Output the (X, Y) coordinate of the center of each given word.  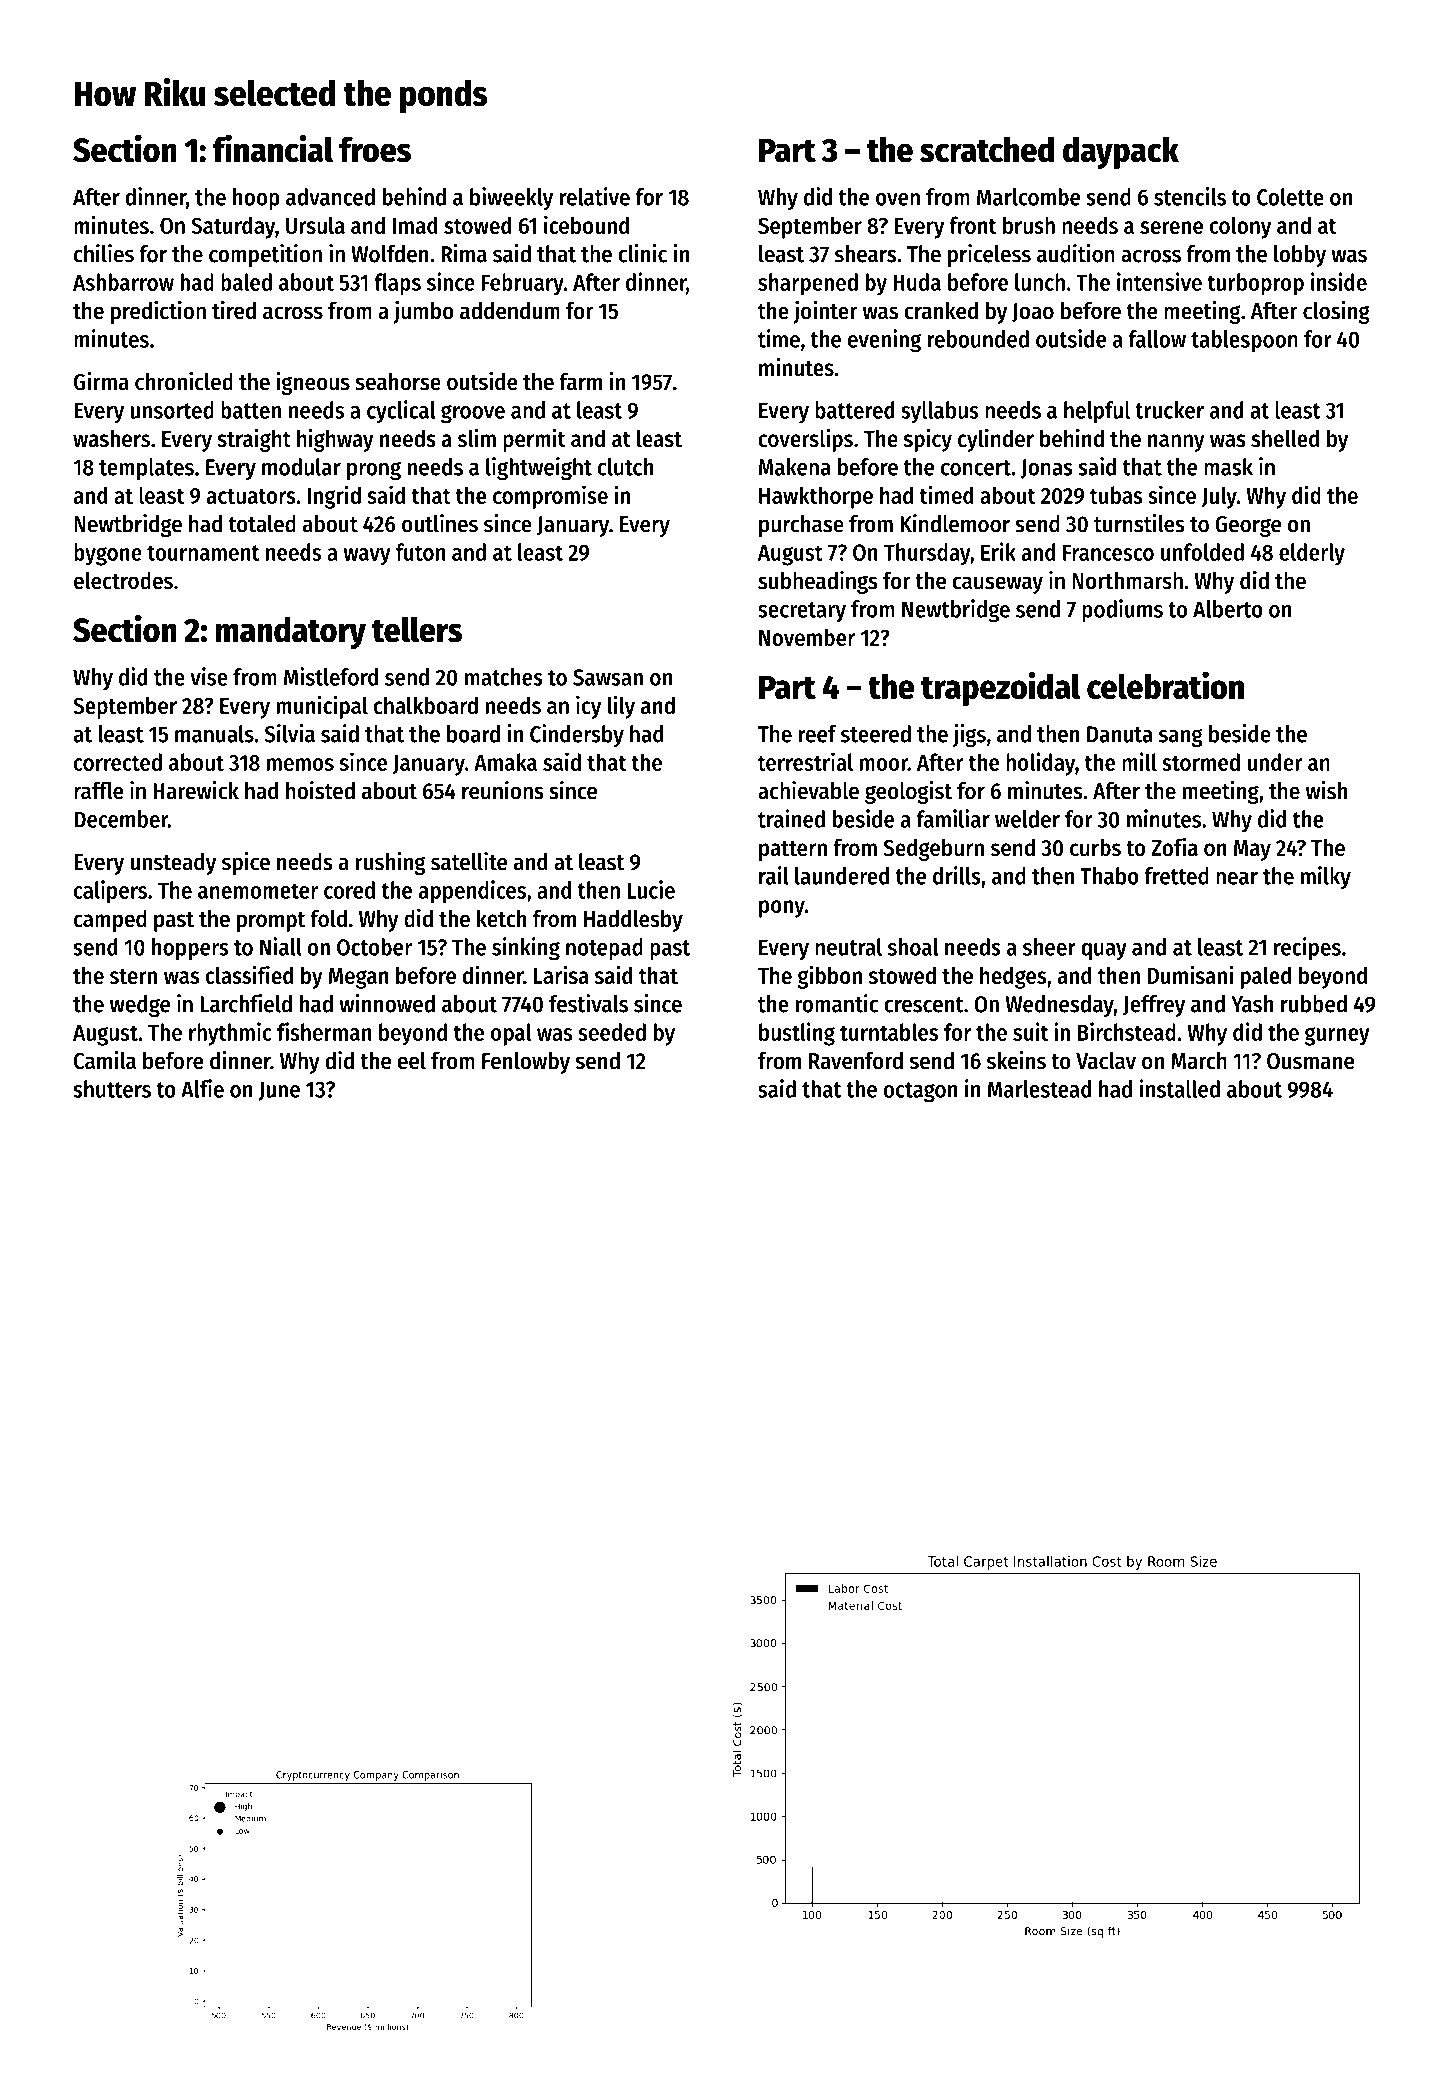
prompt (271, 922)
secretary (802, 612)
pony (782, 909)
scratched (987, 149)
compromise (550, 497)
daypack (1121, 153)
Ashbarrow (123, 282)
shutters (112, 1089)
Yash (1252, 1004)
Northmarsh (1127, 581)
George (1248, 526)
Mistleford (331, 676)
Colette (1290, 197)
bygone (108, 554)
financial (273, 148)
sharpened (808, 284)
